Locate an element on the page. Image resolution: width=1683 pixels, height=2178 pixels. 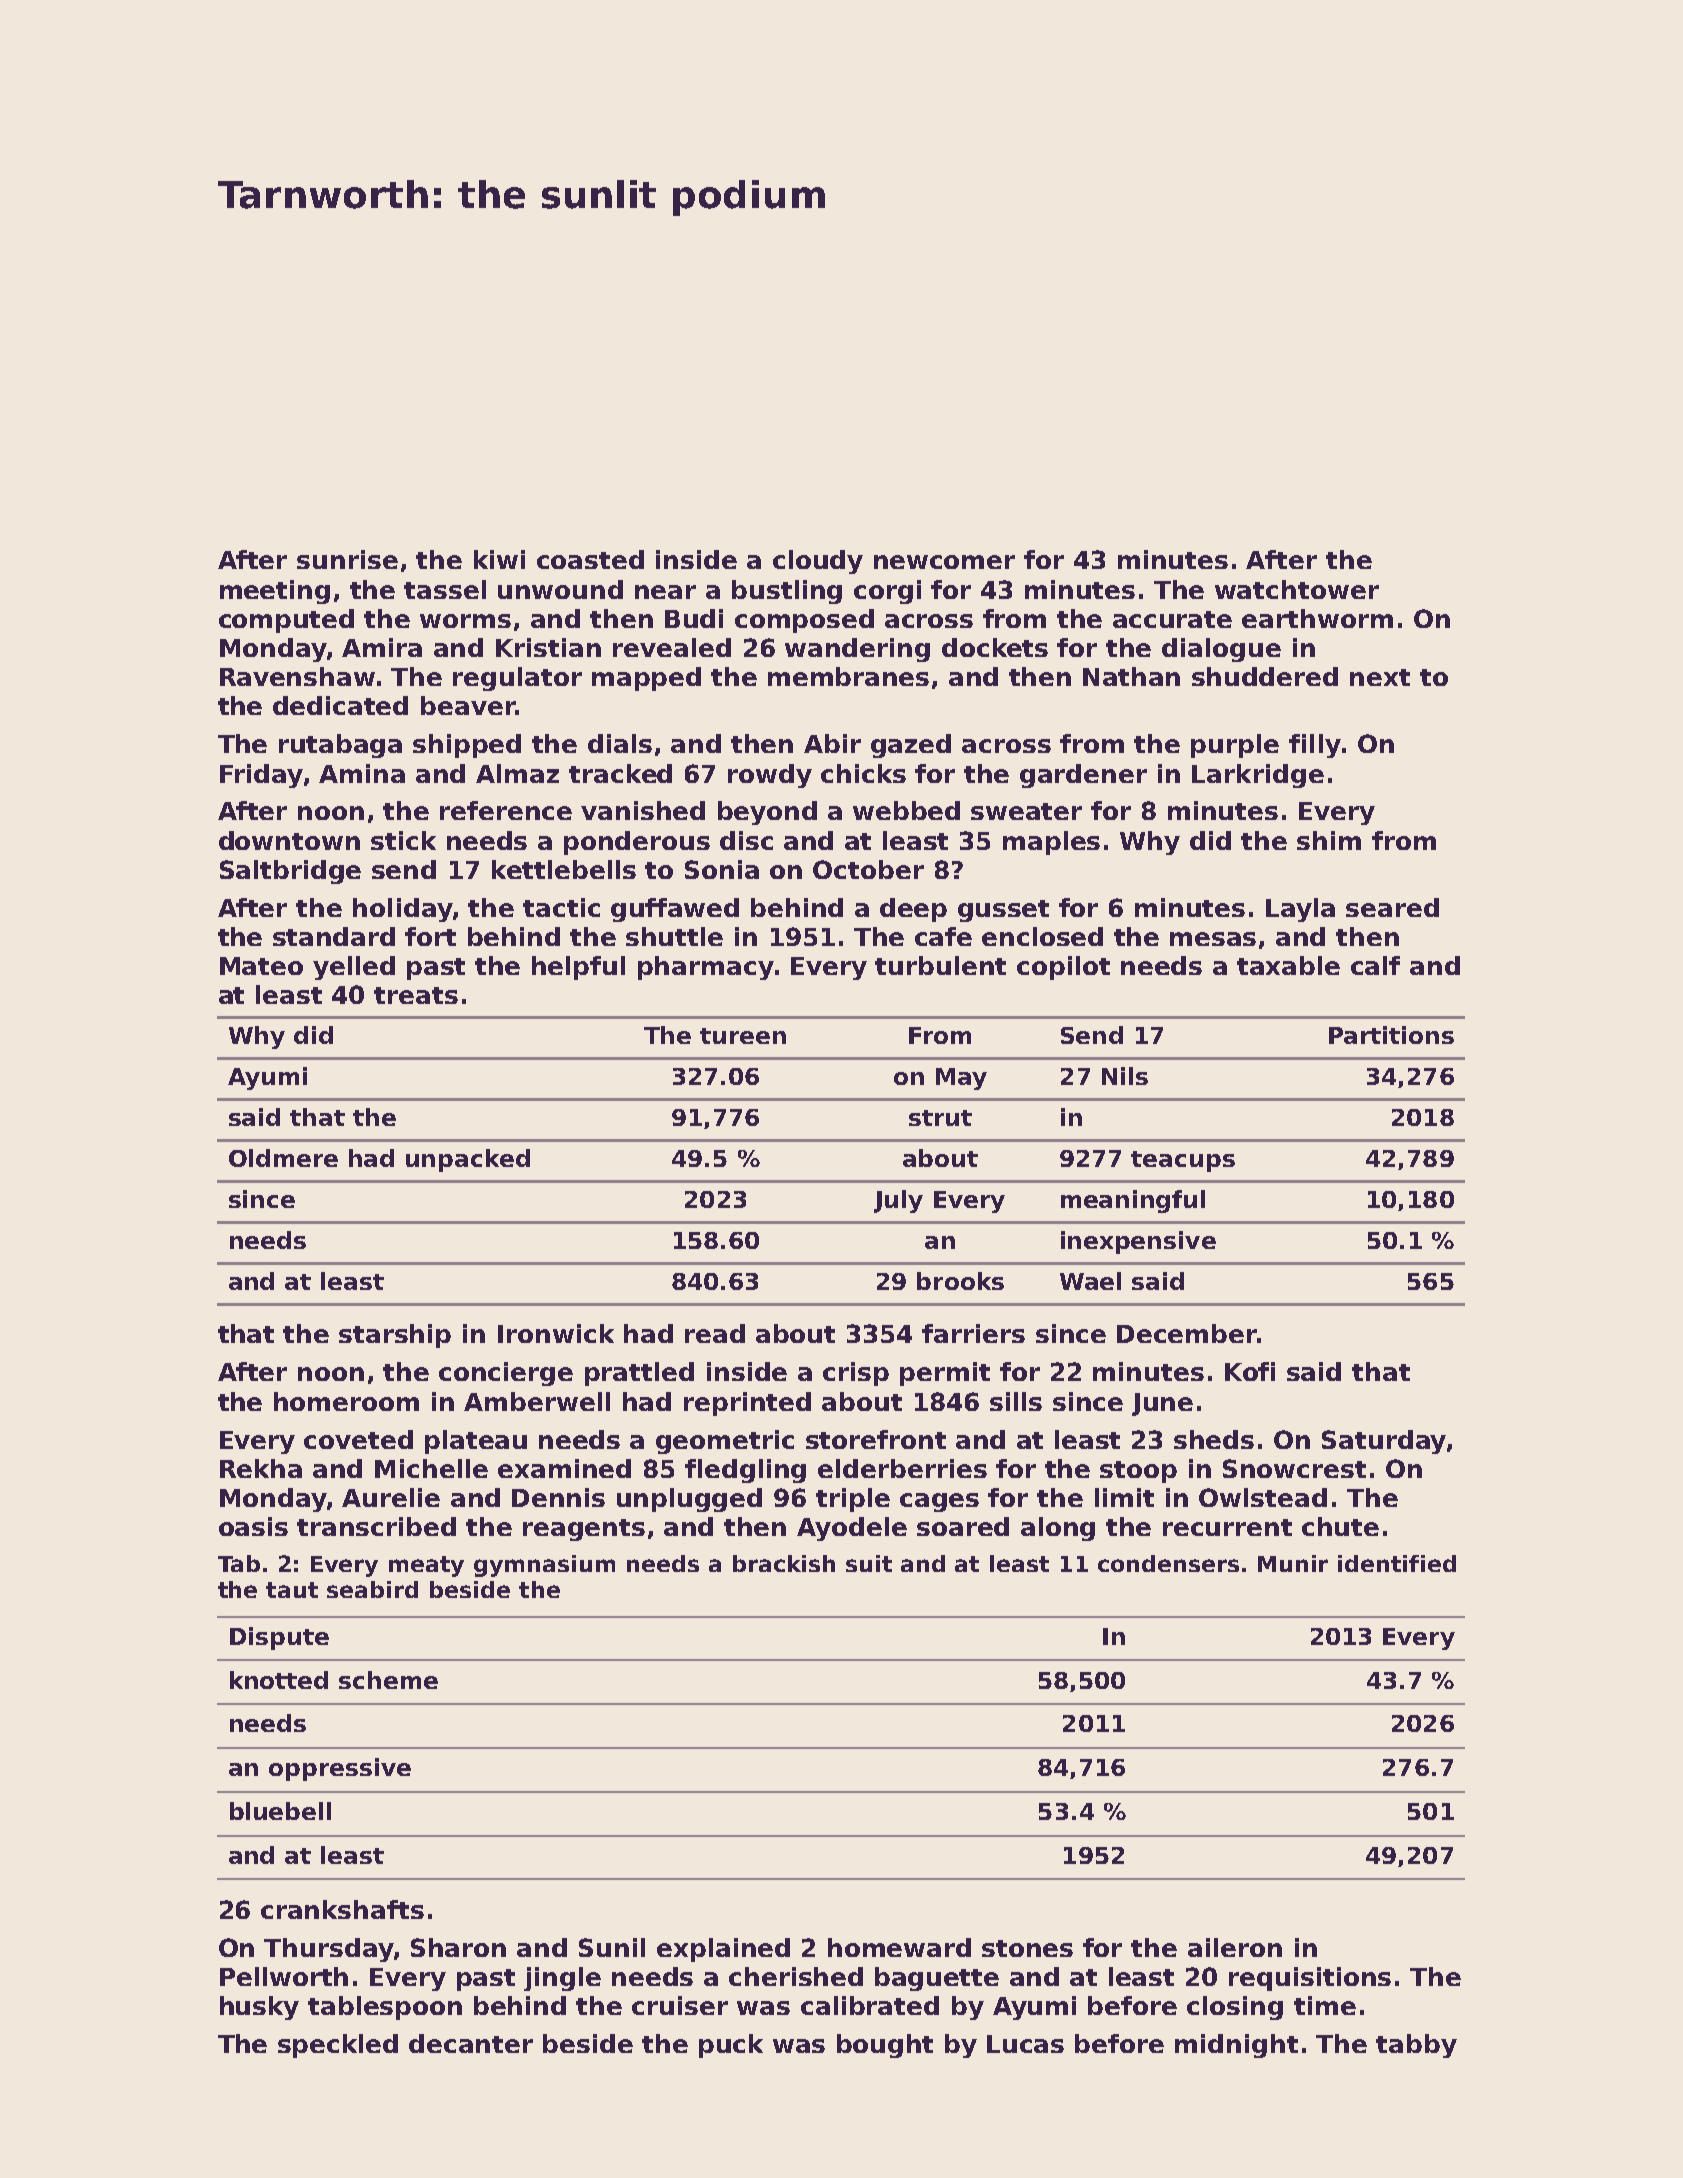
teacups is located at coordinates (1183, 1161).
